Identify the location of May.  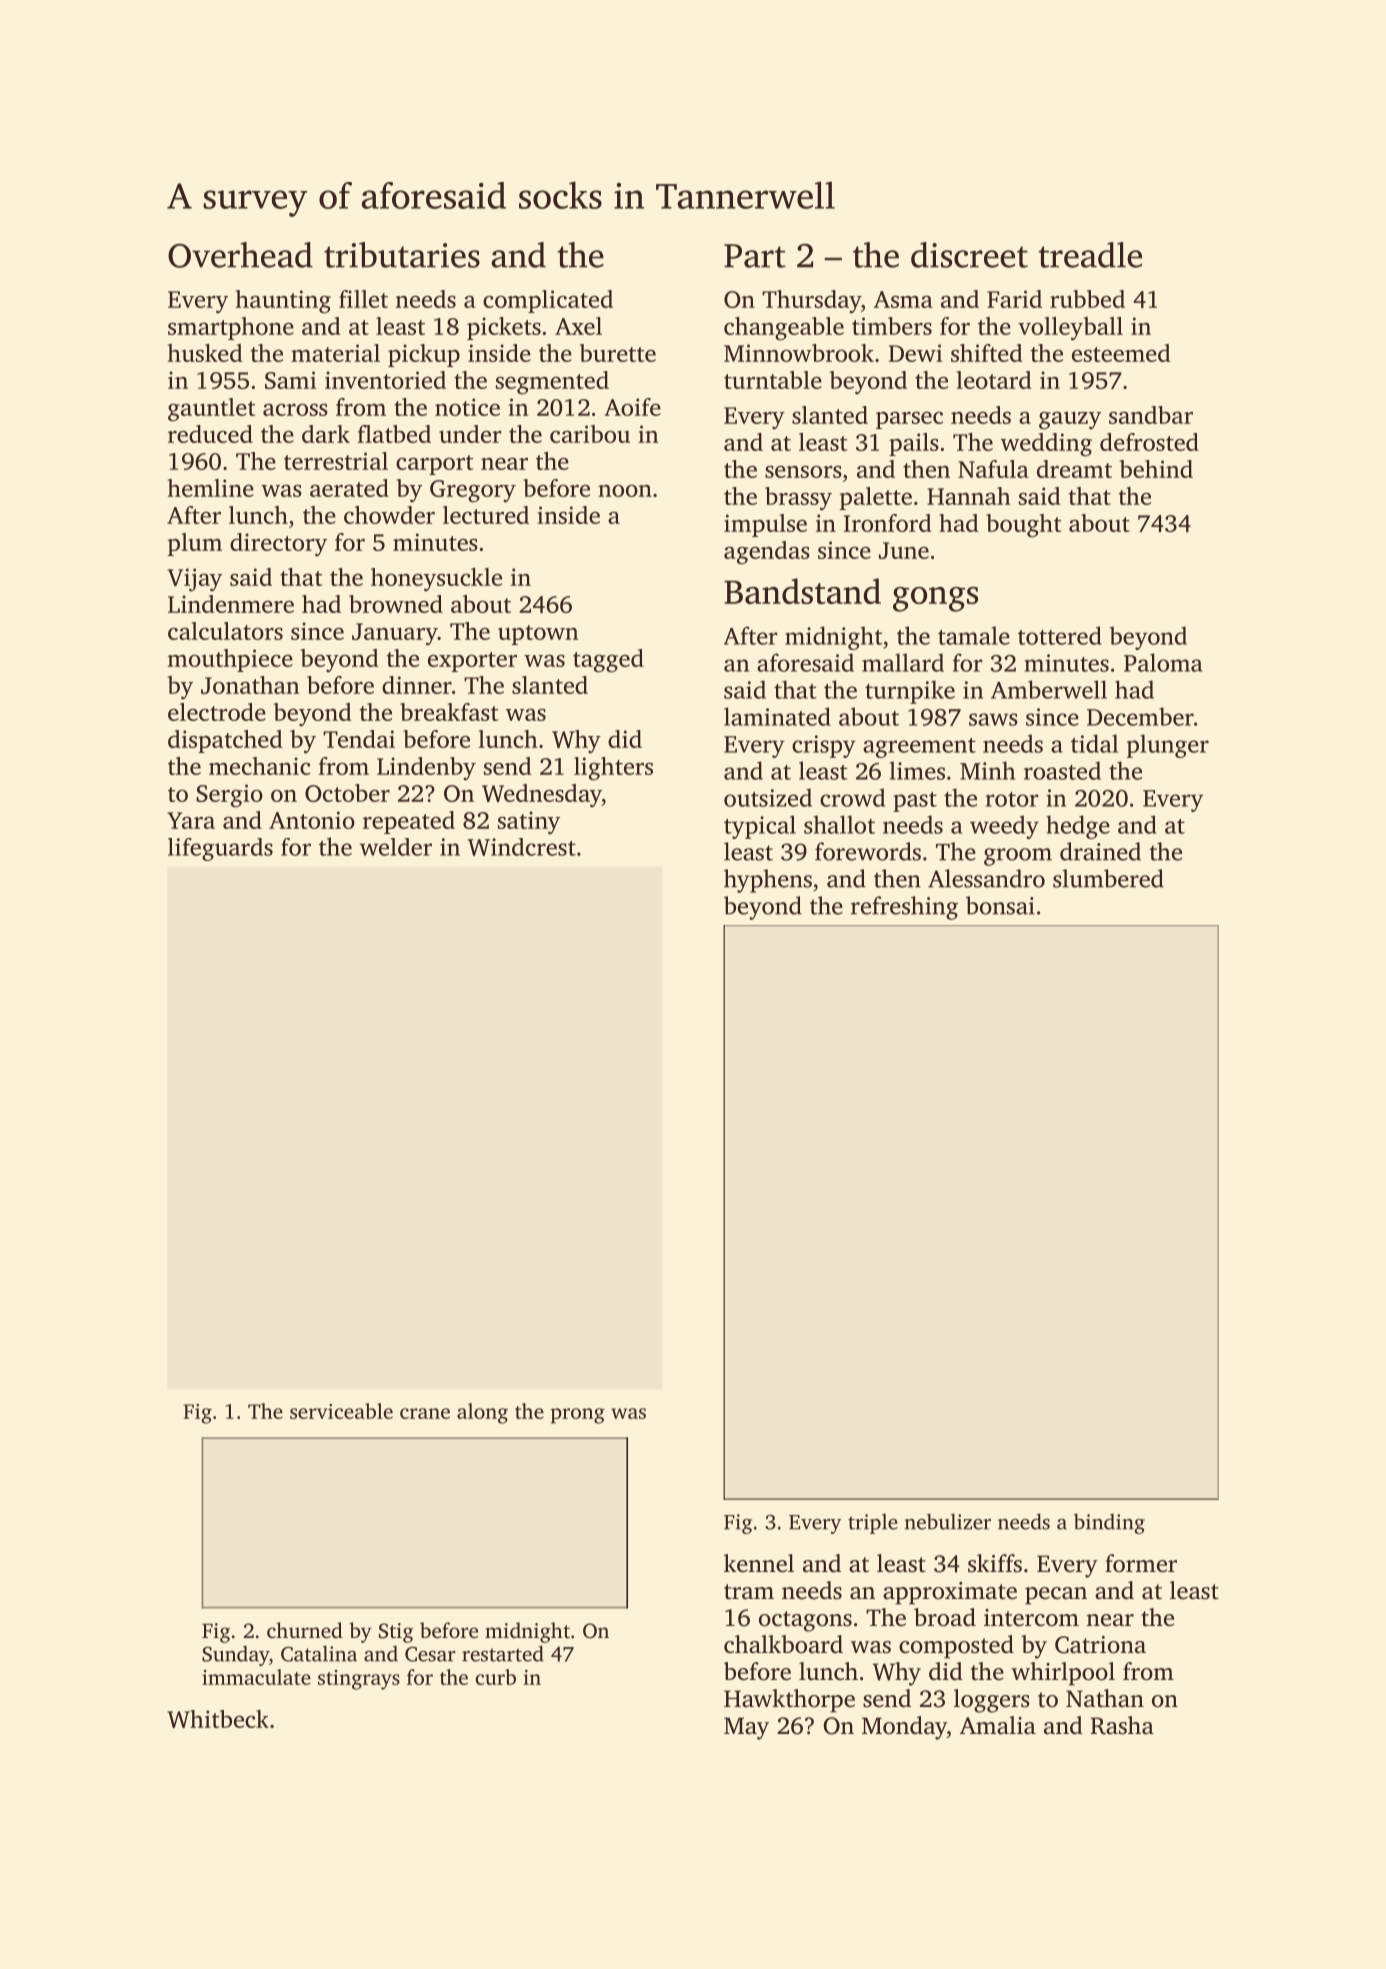
(746, 1728).
